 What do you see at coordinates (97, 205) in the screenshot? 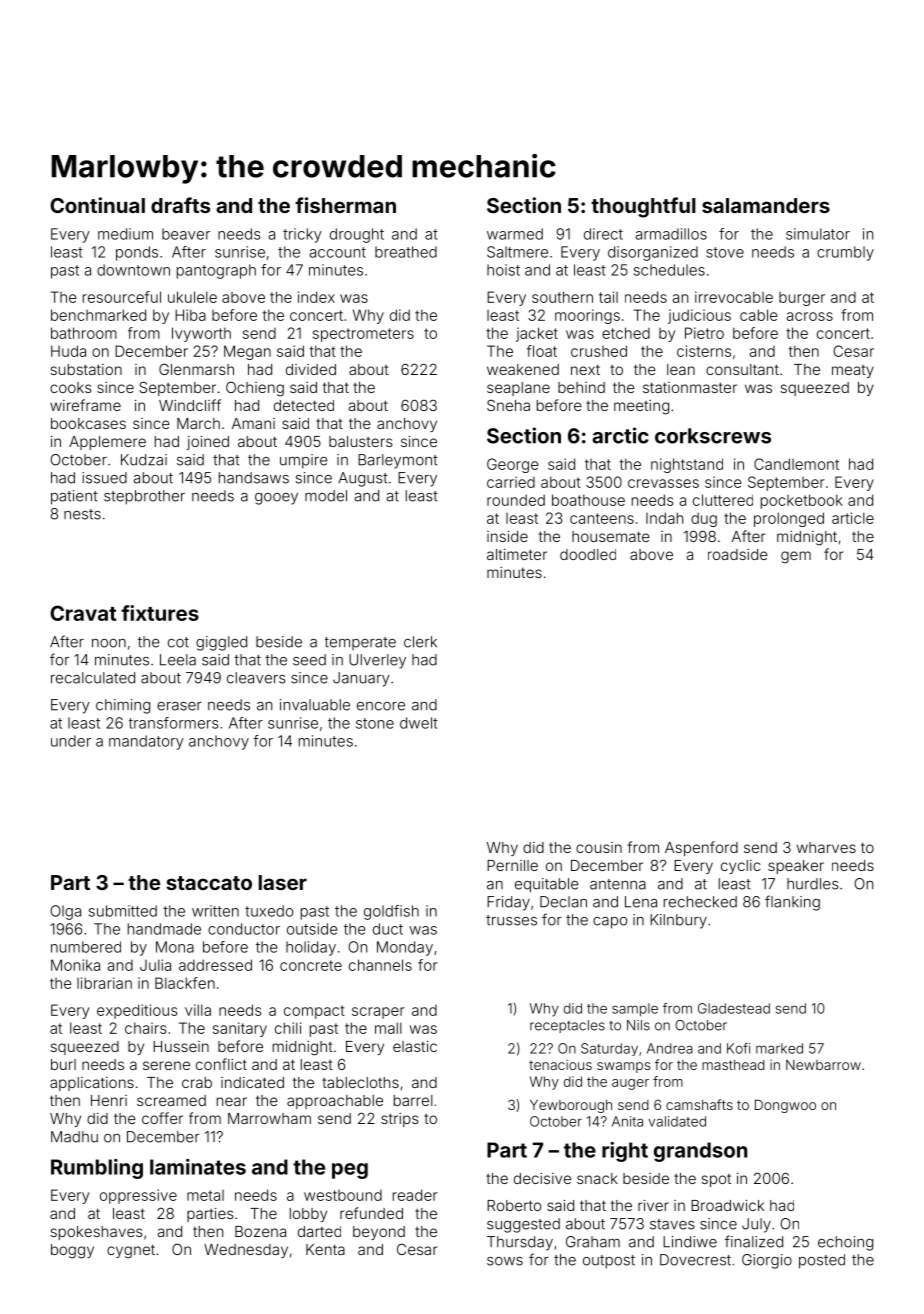
I see `Continual` at bounding box center [97, 205].
